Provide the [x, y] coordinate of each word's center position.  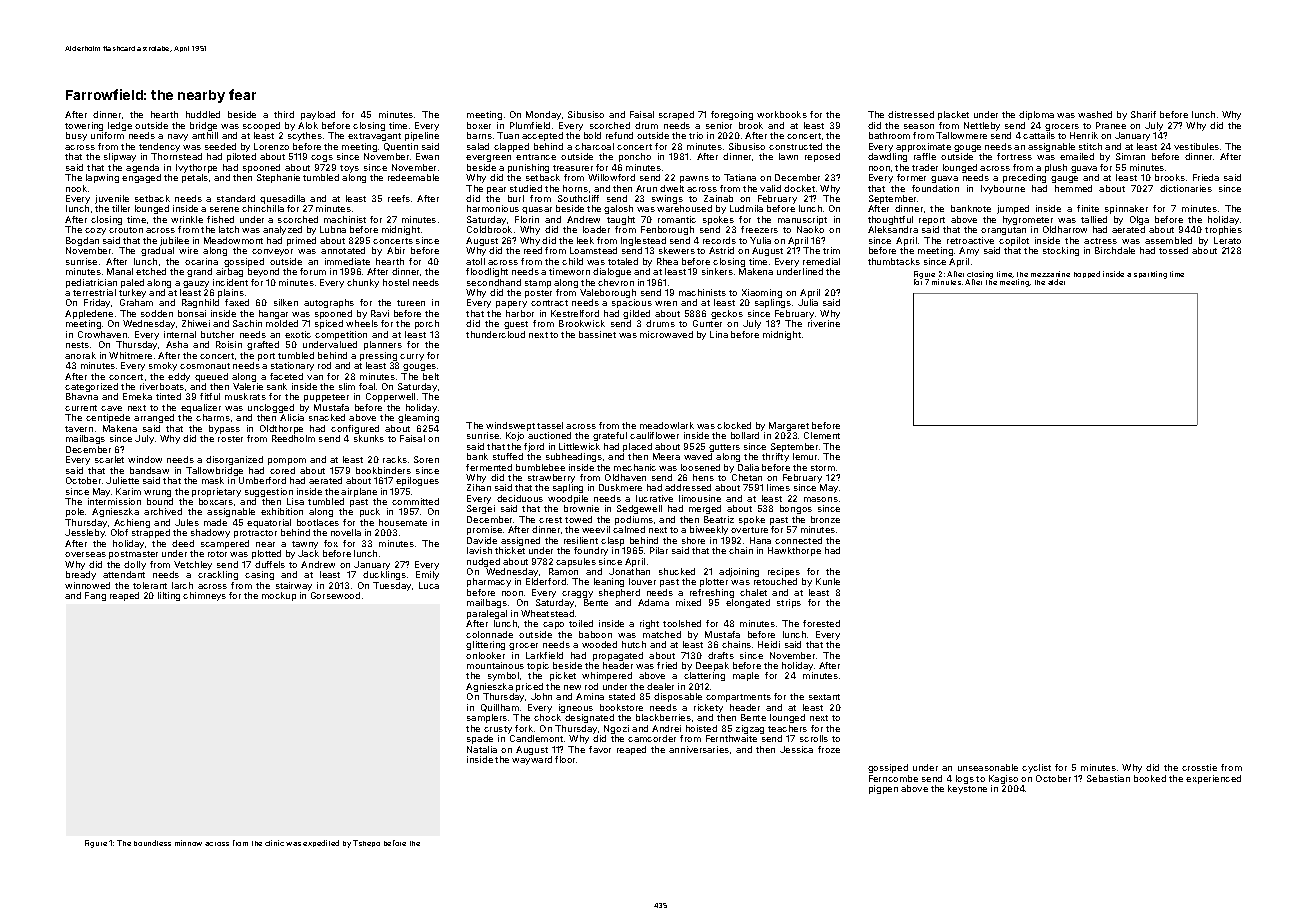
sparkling [1150, 275]
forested [821, 623]
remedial [821, 261]
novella [346, 532]
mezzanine [1050, 274]
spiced [329, 324]
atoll [475, 261]
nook [76, 188]
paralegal [487, 614]
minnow [188, 843]
